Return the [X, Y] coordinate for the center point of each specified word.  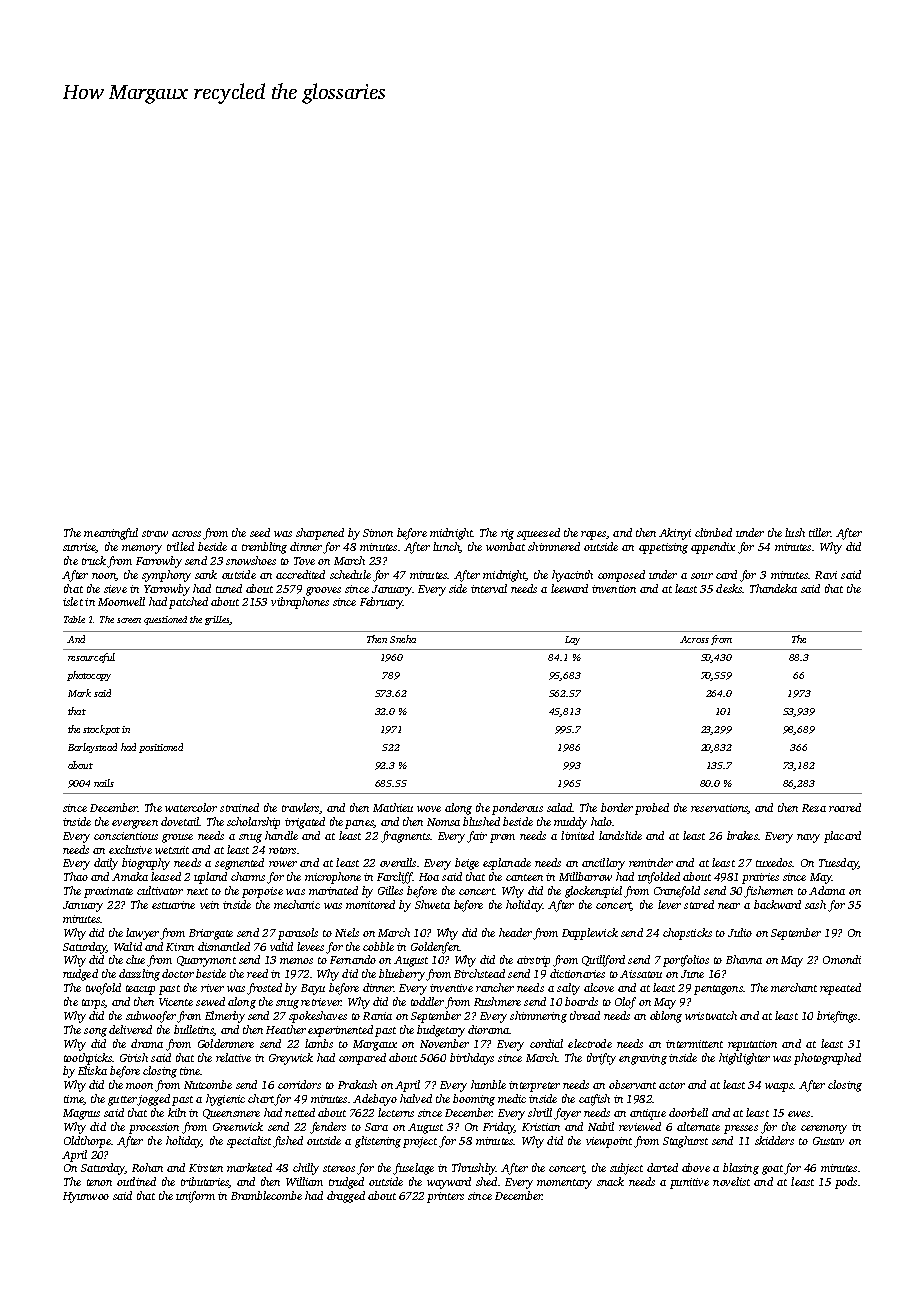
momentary [564, 1184]
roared [845, 807]
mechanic [297, 904]
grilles [217, 620]
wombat [505, 546]
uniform [195, 1197]
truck [94, 560]
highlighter [744, 1059]
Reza [814, 808]
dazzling [139, 975]
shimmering [538, 1017]
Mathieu [393, 807]
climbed [713, 532]
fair [477, 837]
